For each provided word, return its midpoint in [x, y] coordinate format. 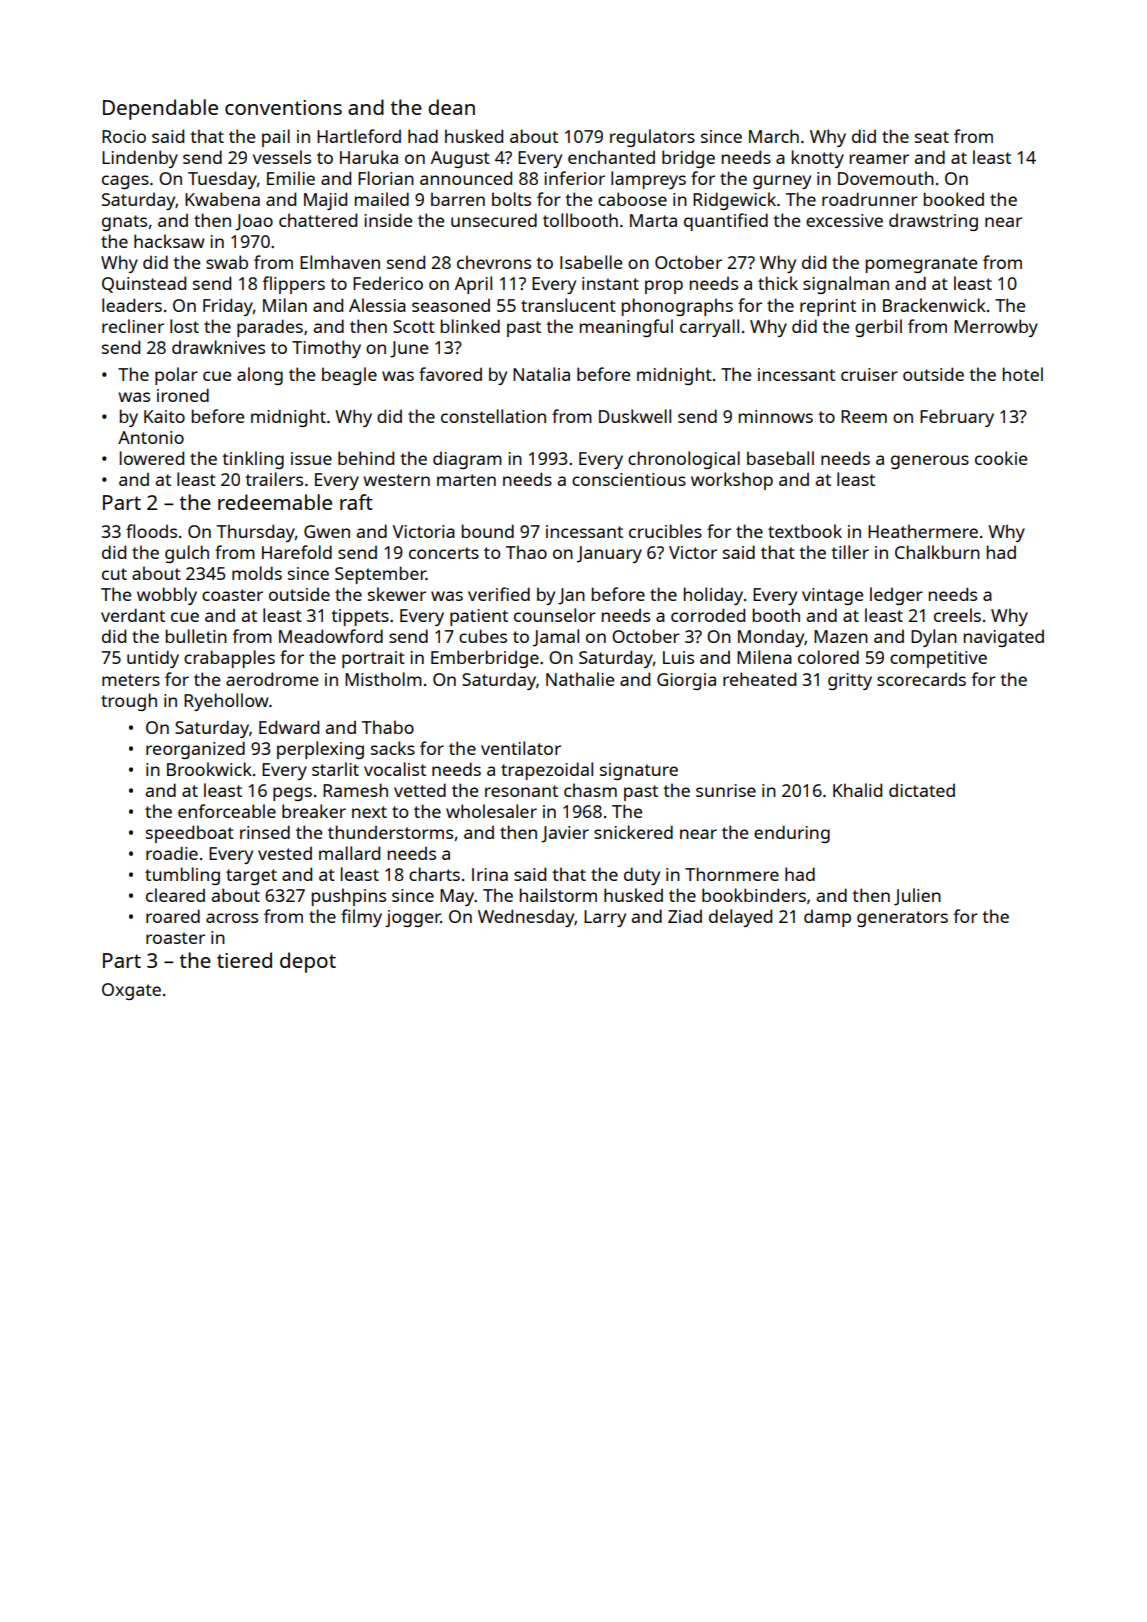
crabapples [229, 659]
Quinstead [144, 284]
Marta [653, 220]
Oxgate [131, 991]
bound [488, 531]
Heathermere [923, 531]
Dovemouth [886, 178]
